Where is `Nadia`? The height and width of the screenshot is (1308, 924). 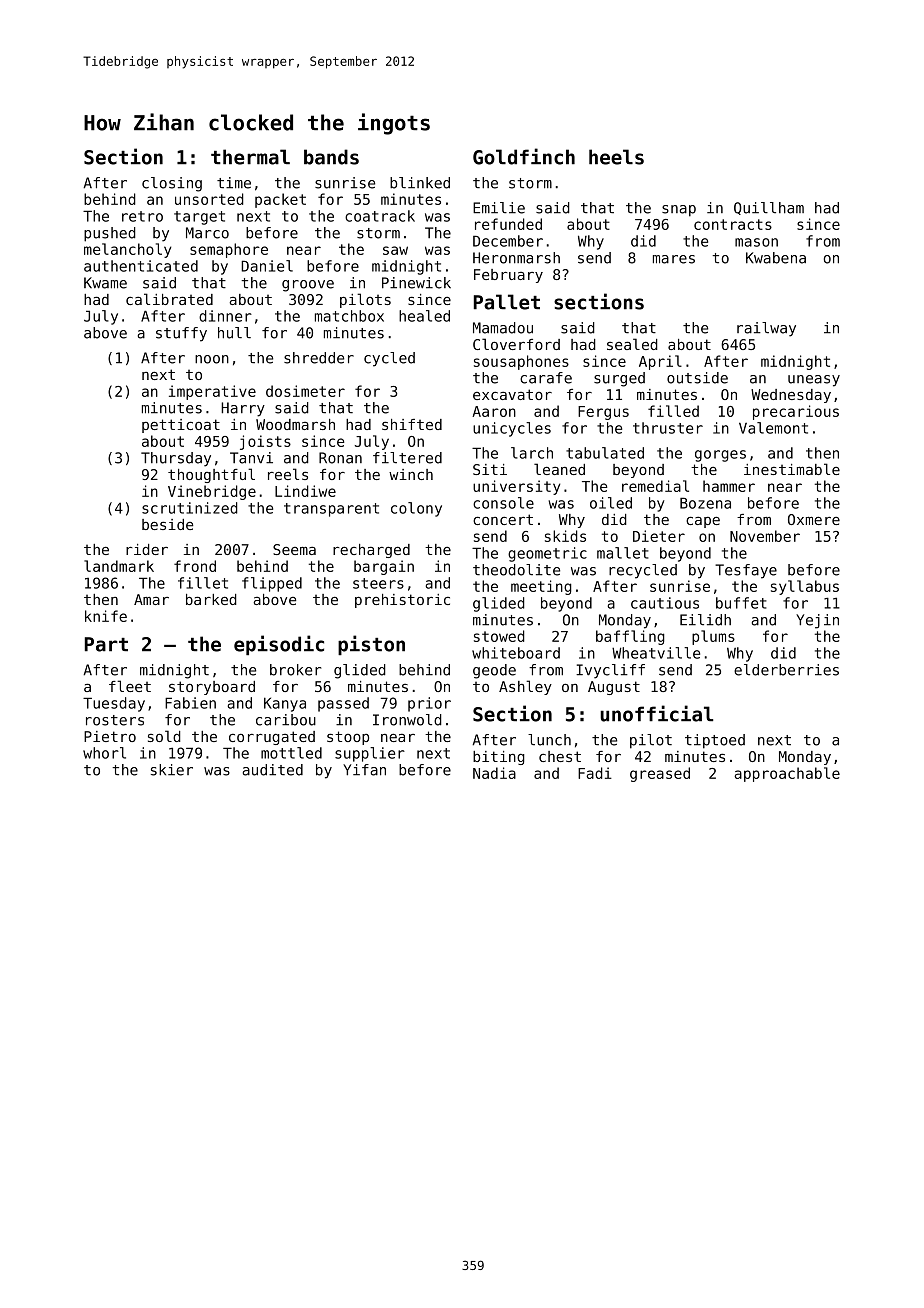 Nadia is located at coordinates (494, 773).
